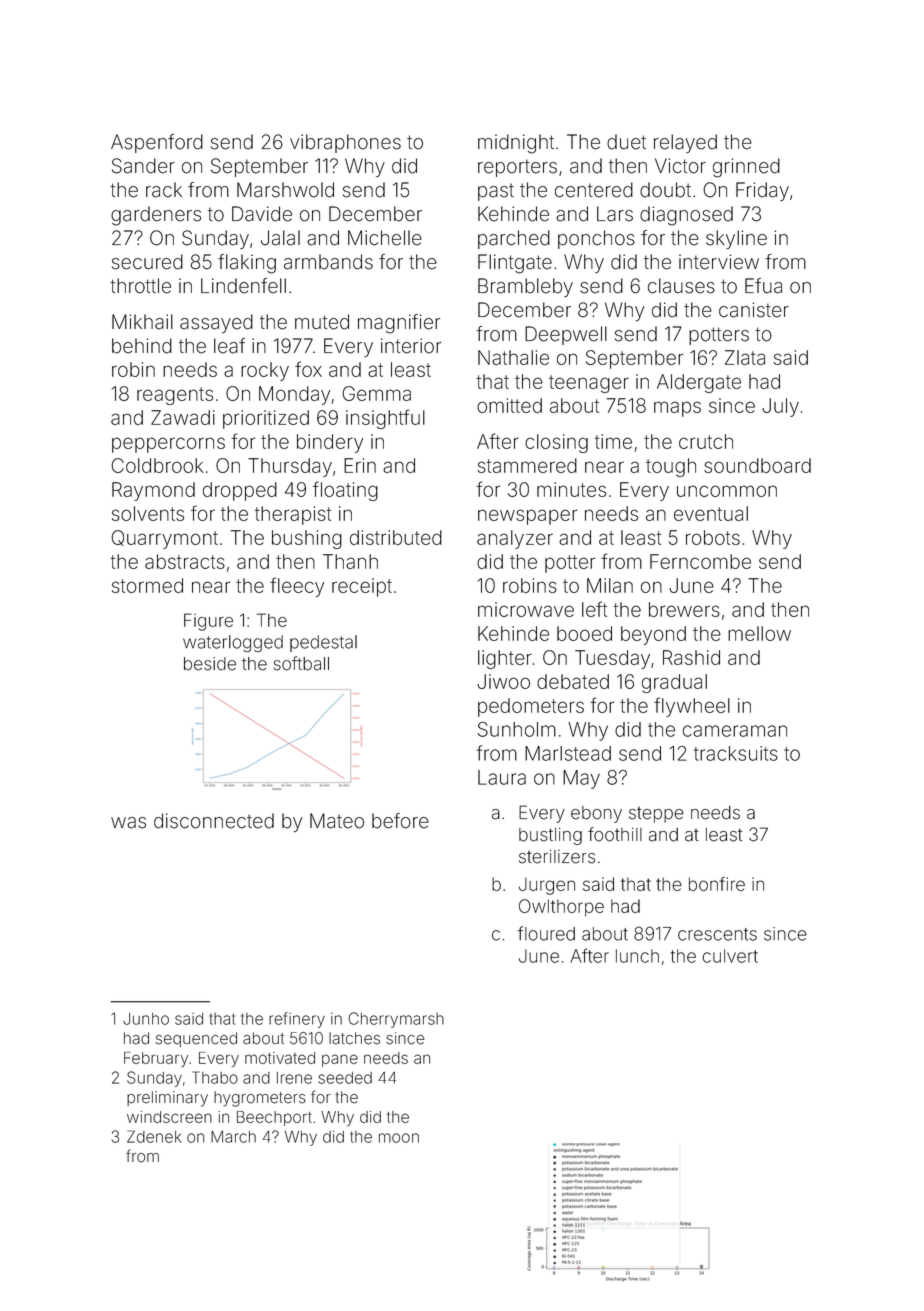 The height and width of the image is (1311, 924). Describe the element at coordinates (362, 587) in the image. I see `receipt` at that location.
